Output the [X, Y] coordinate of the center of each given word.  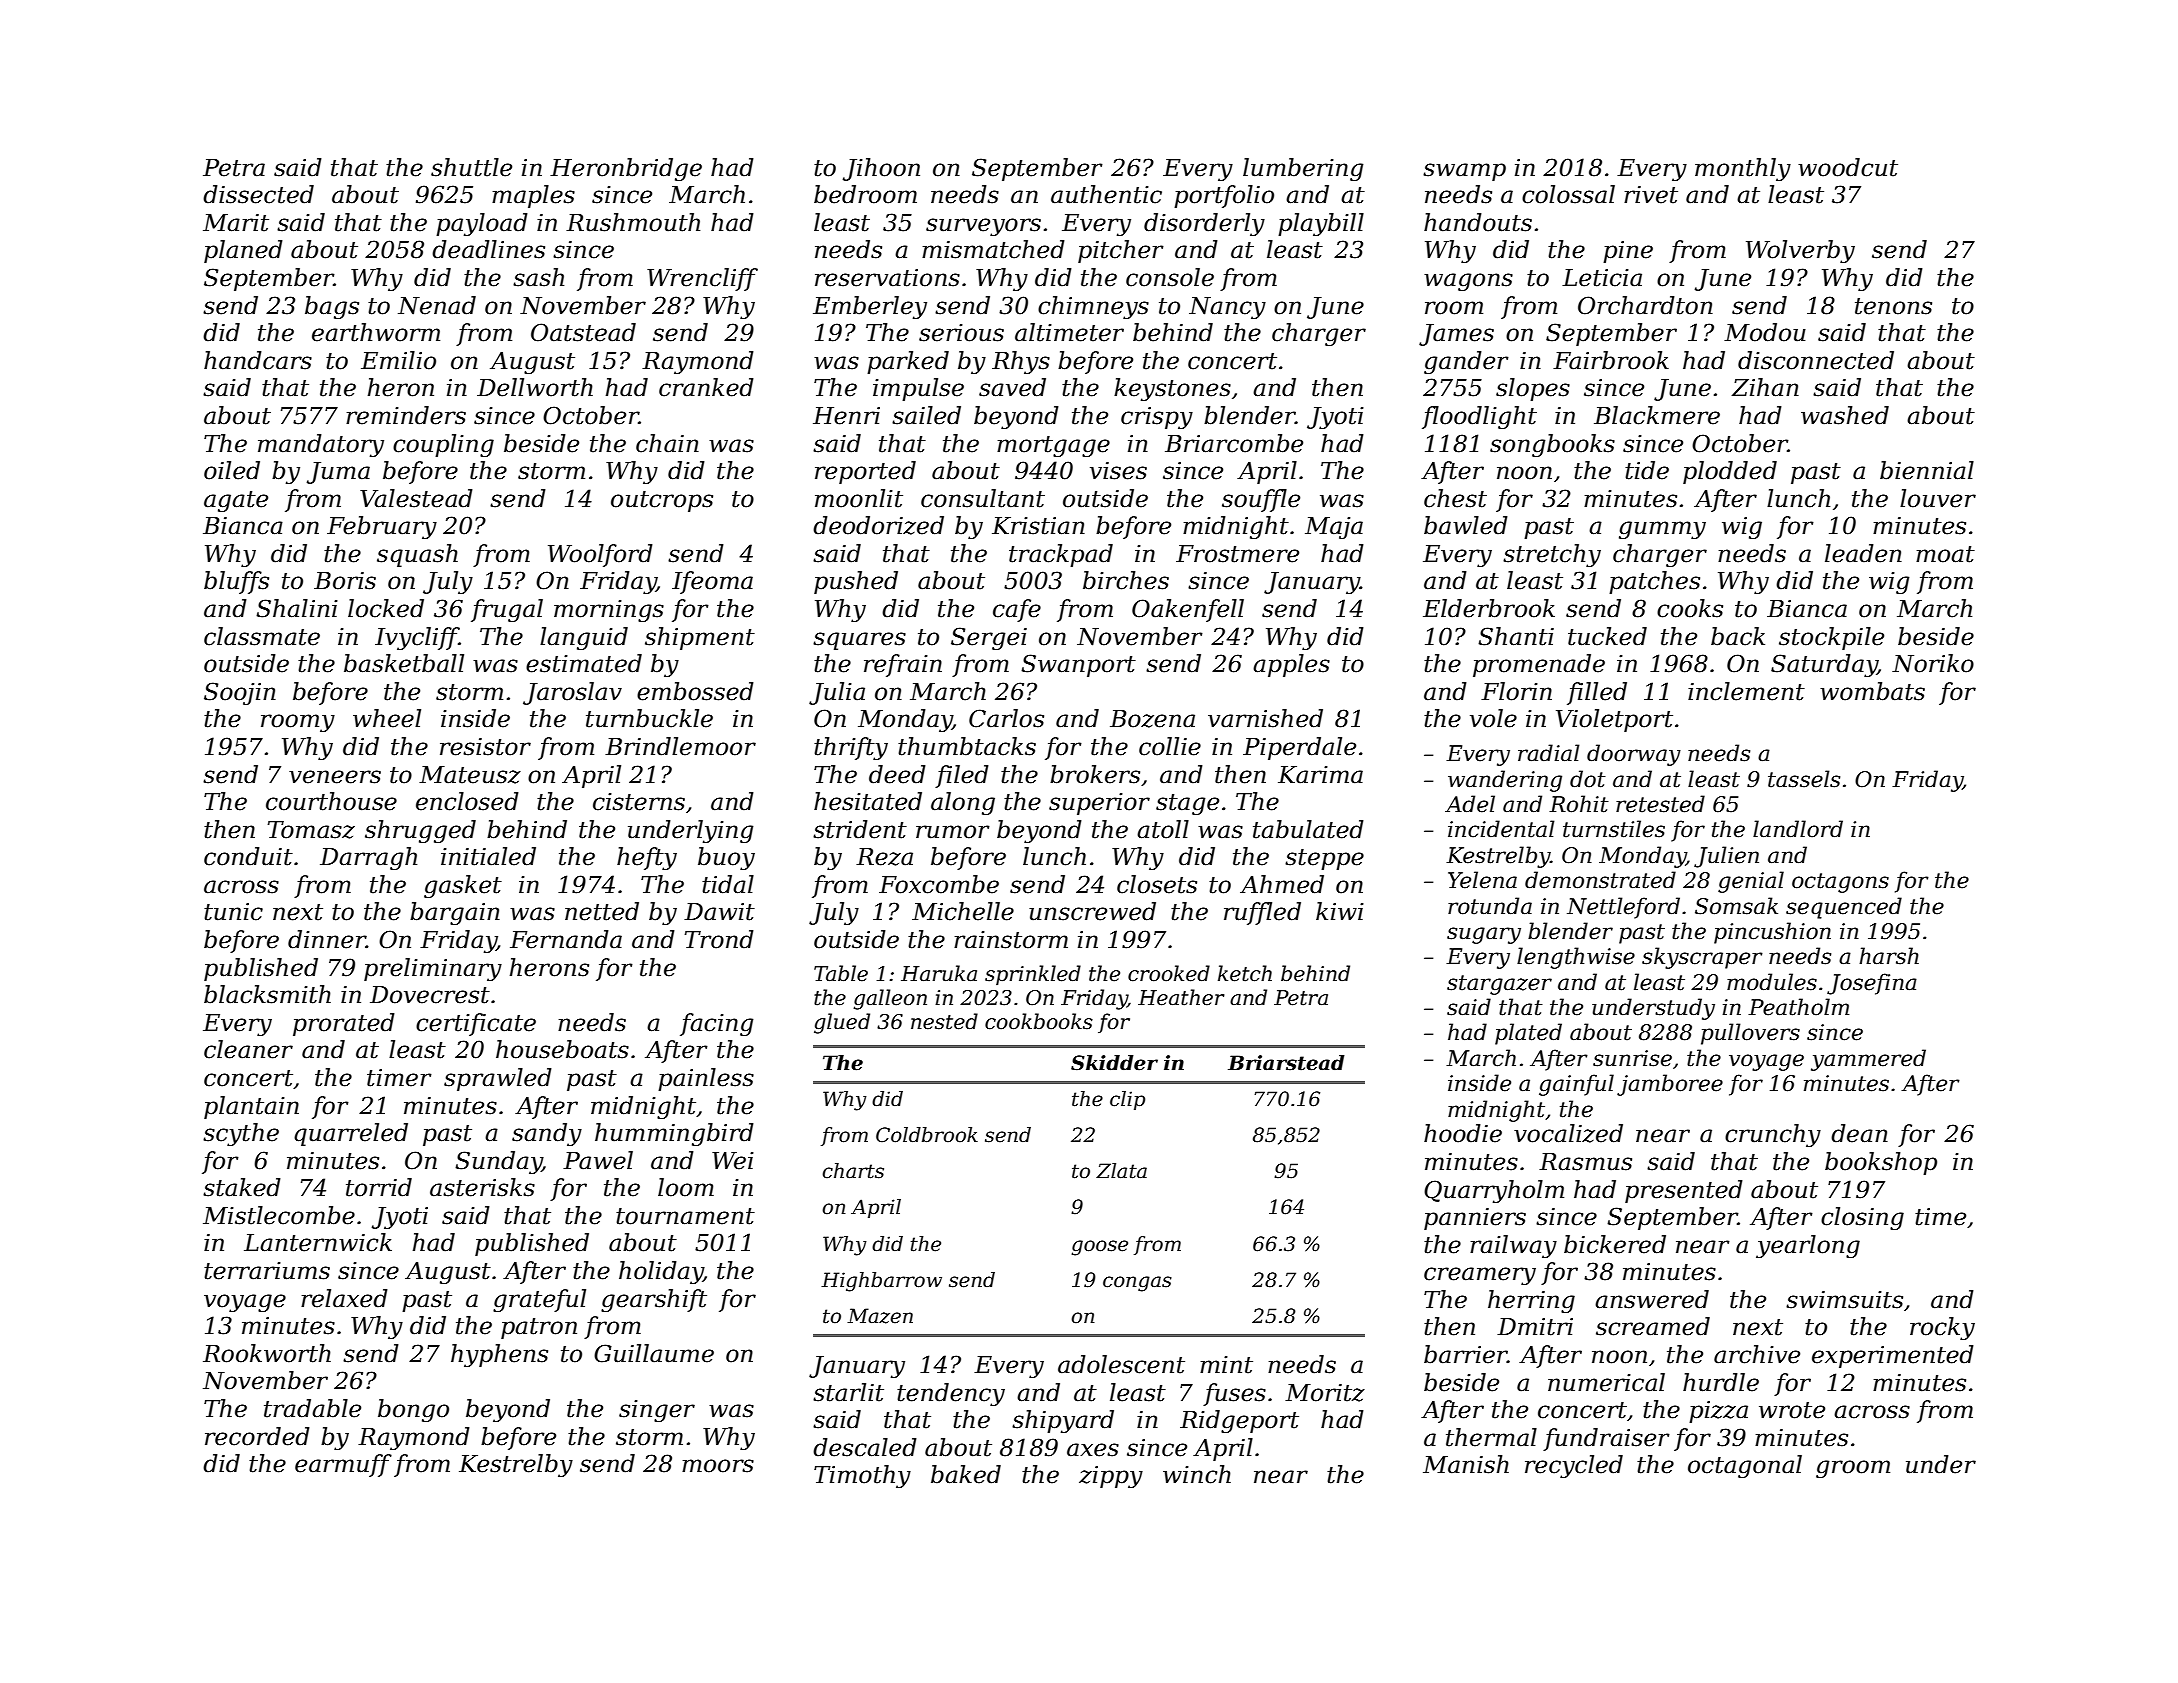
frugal [507, 610]
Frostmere [1237, 554]
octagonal [1745, 1466]
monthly [1743, 169]
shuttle [471, 167]
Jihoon [881, 169]
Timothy [862, 1476]
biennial [1927, 470]
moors [718, 1466]
